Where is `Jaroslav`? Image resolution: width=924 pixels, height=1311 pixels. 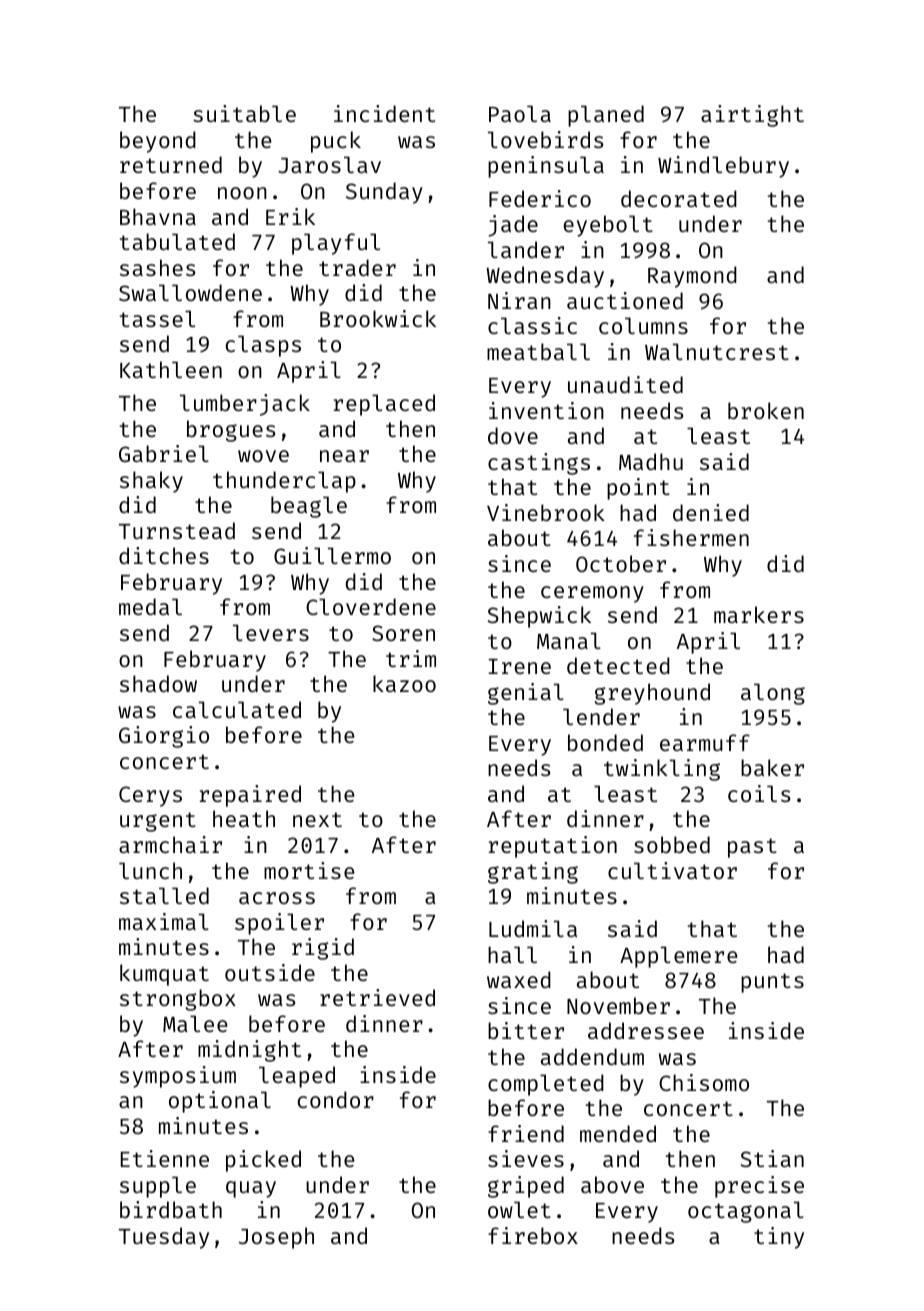
Jaroslav is located at coordinates (329, 164).
